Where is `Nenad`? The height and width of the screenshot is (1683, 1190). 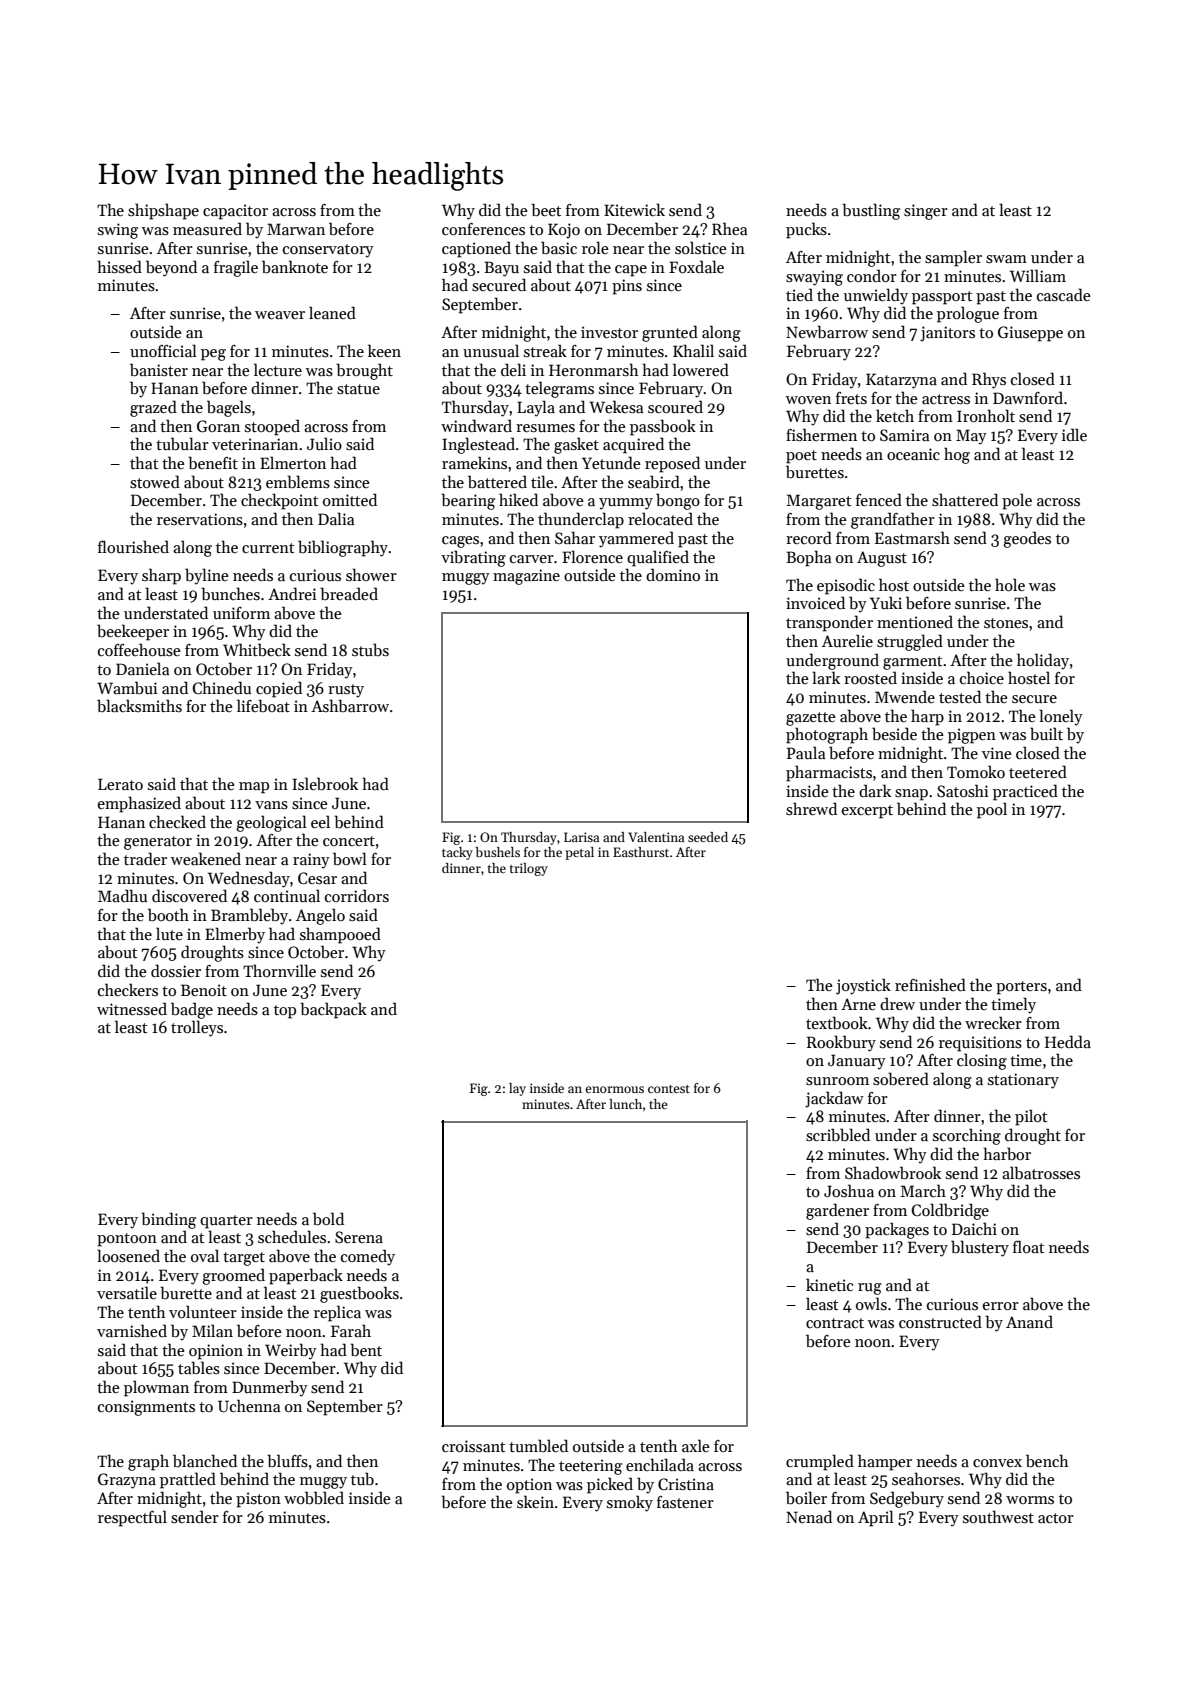 Nenad is located at coordinates (809, 1516).
